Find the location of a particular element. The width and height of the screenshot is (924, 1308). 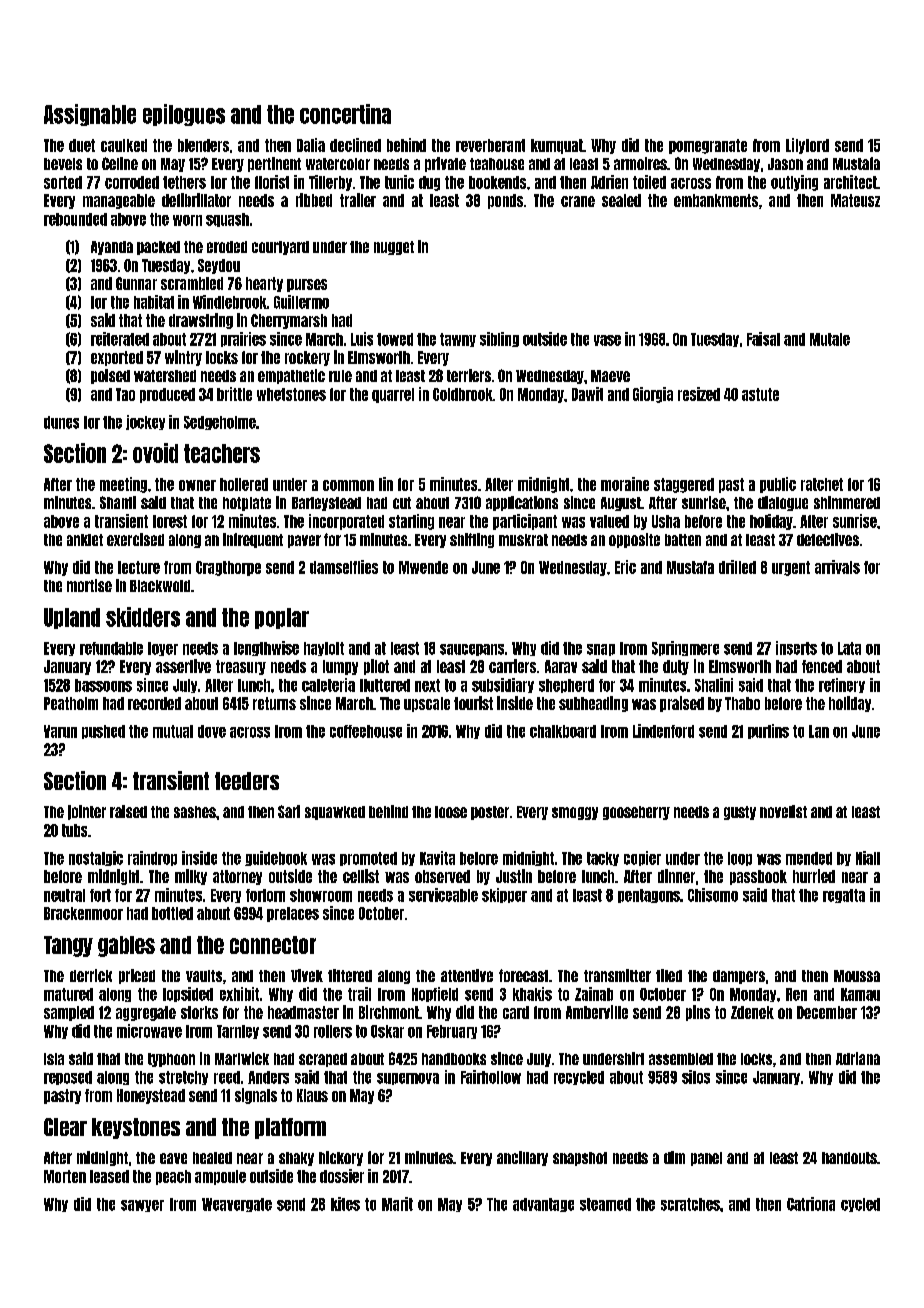

advantage is located at coordinates (543, 1205).
